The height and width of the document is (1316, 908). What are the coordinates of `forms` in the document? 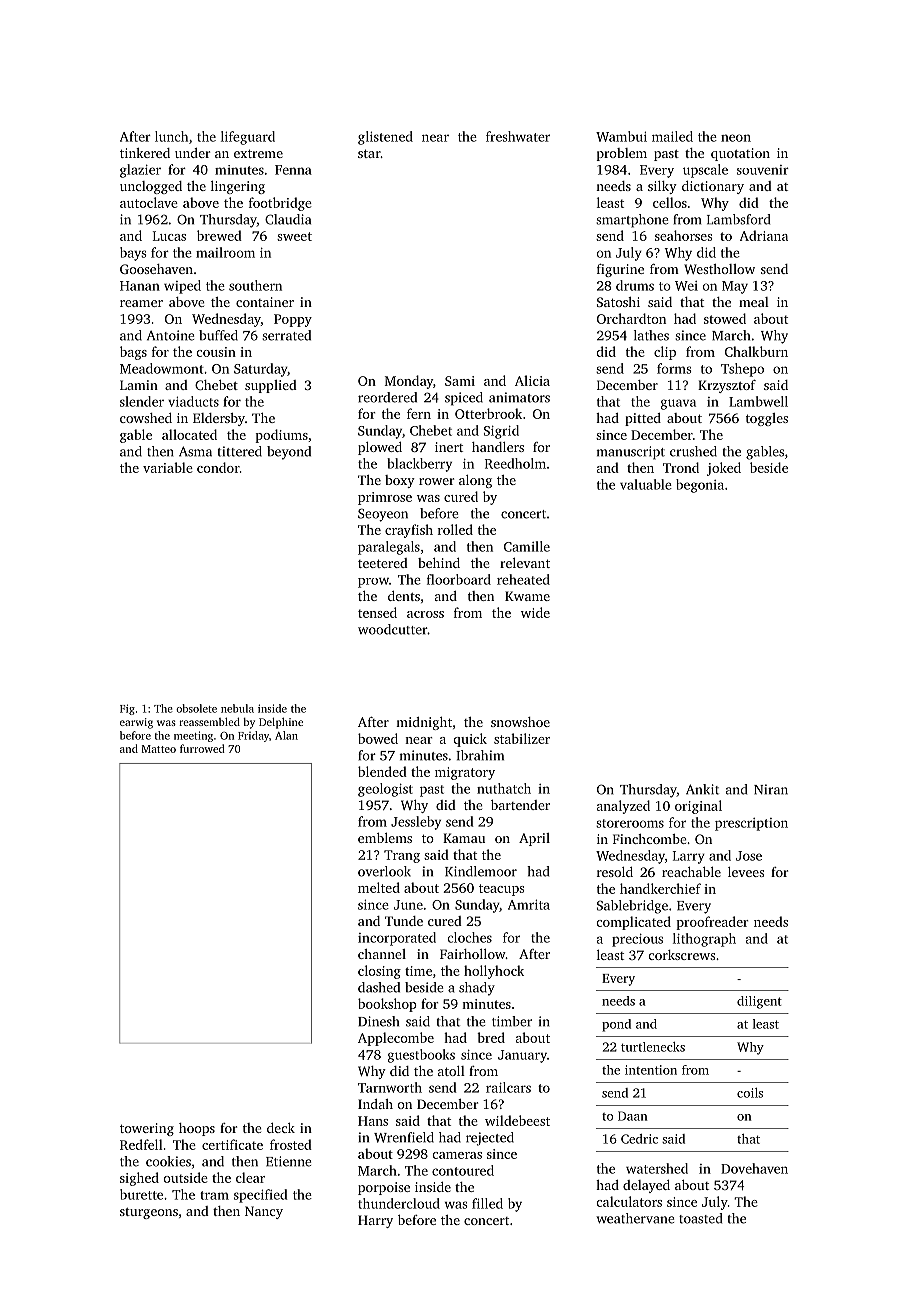 It's located at (674, 368).
